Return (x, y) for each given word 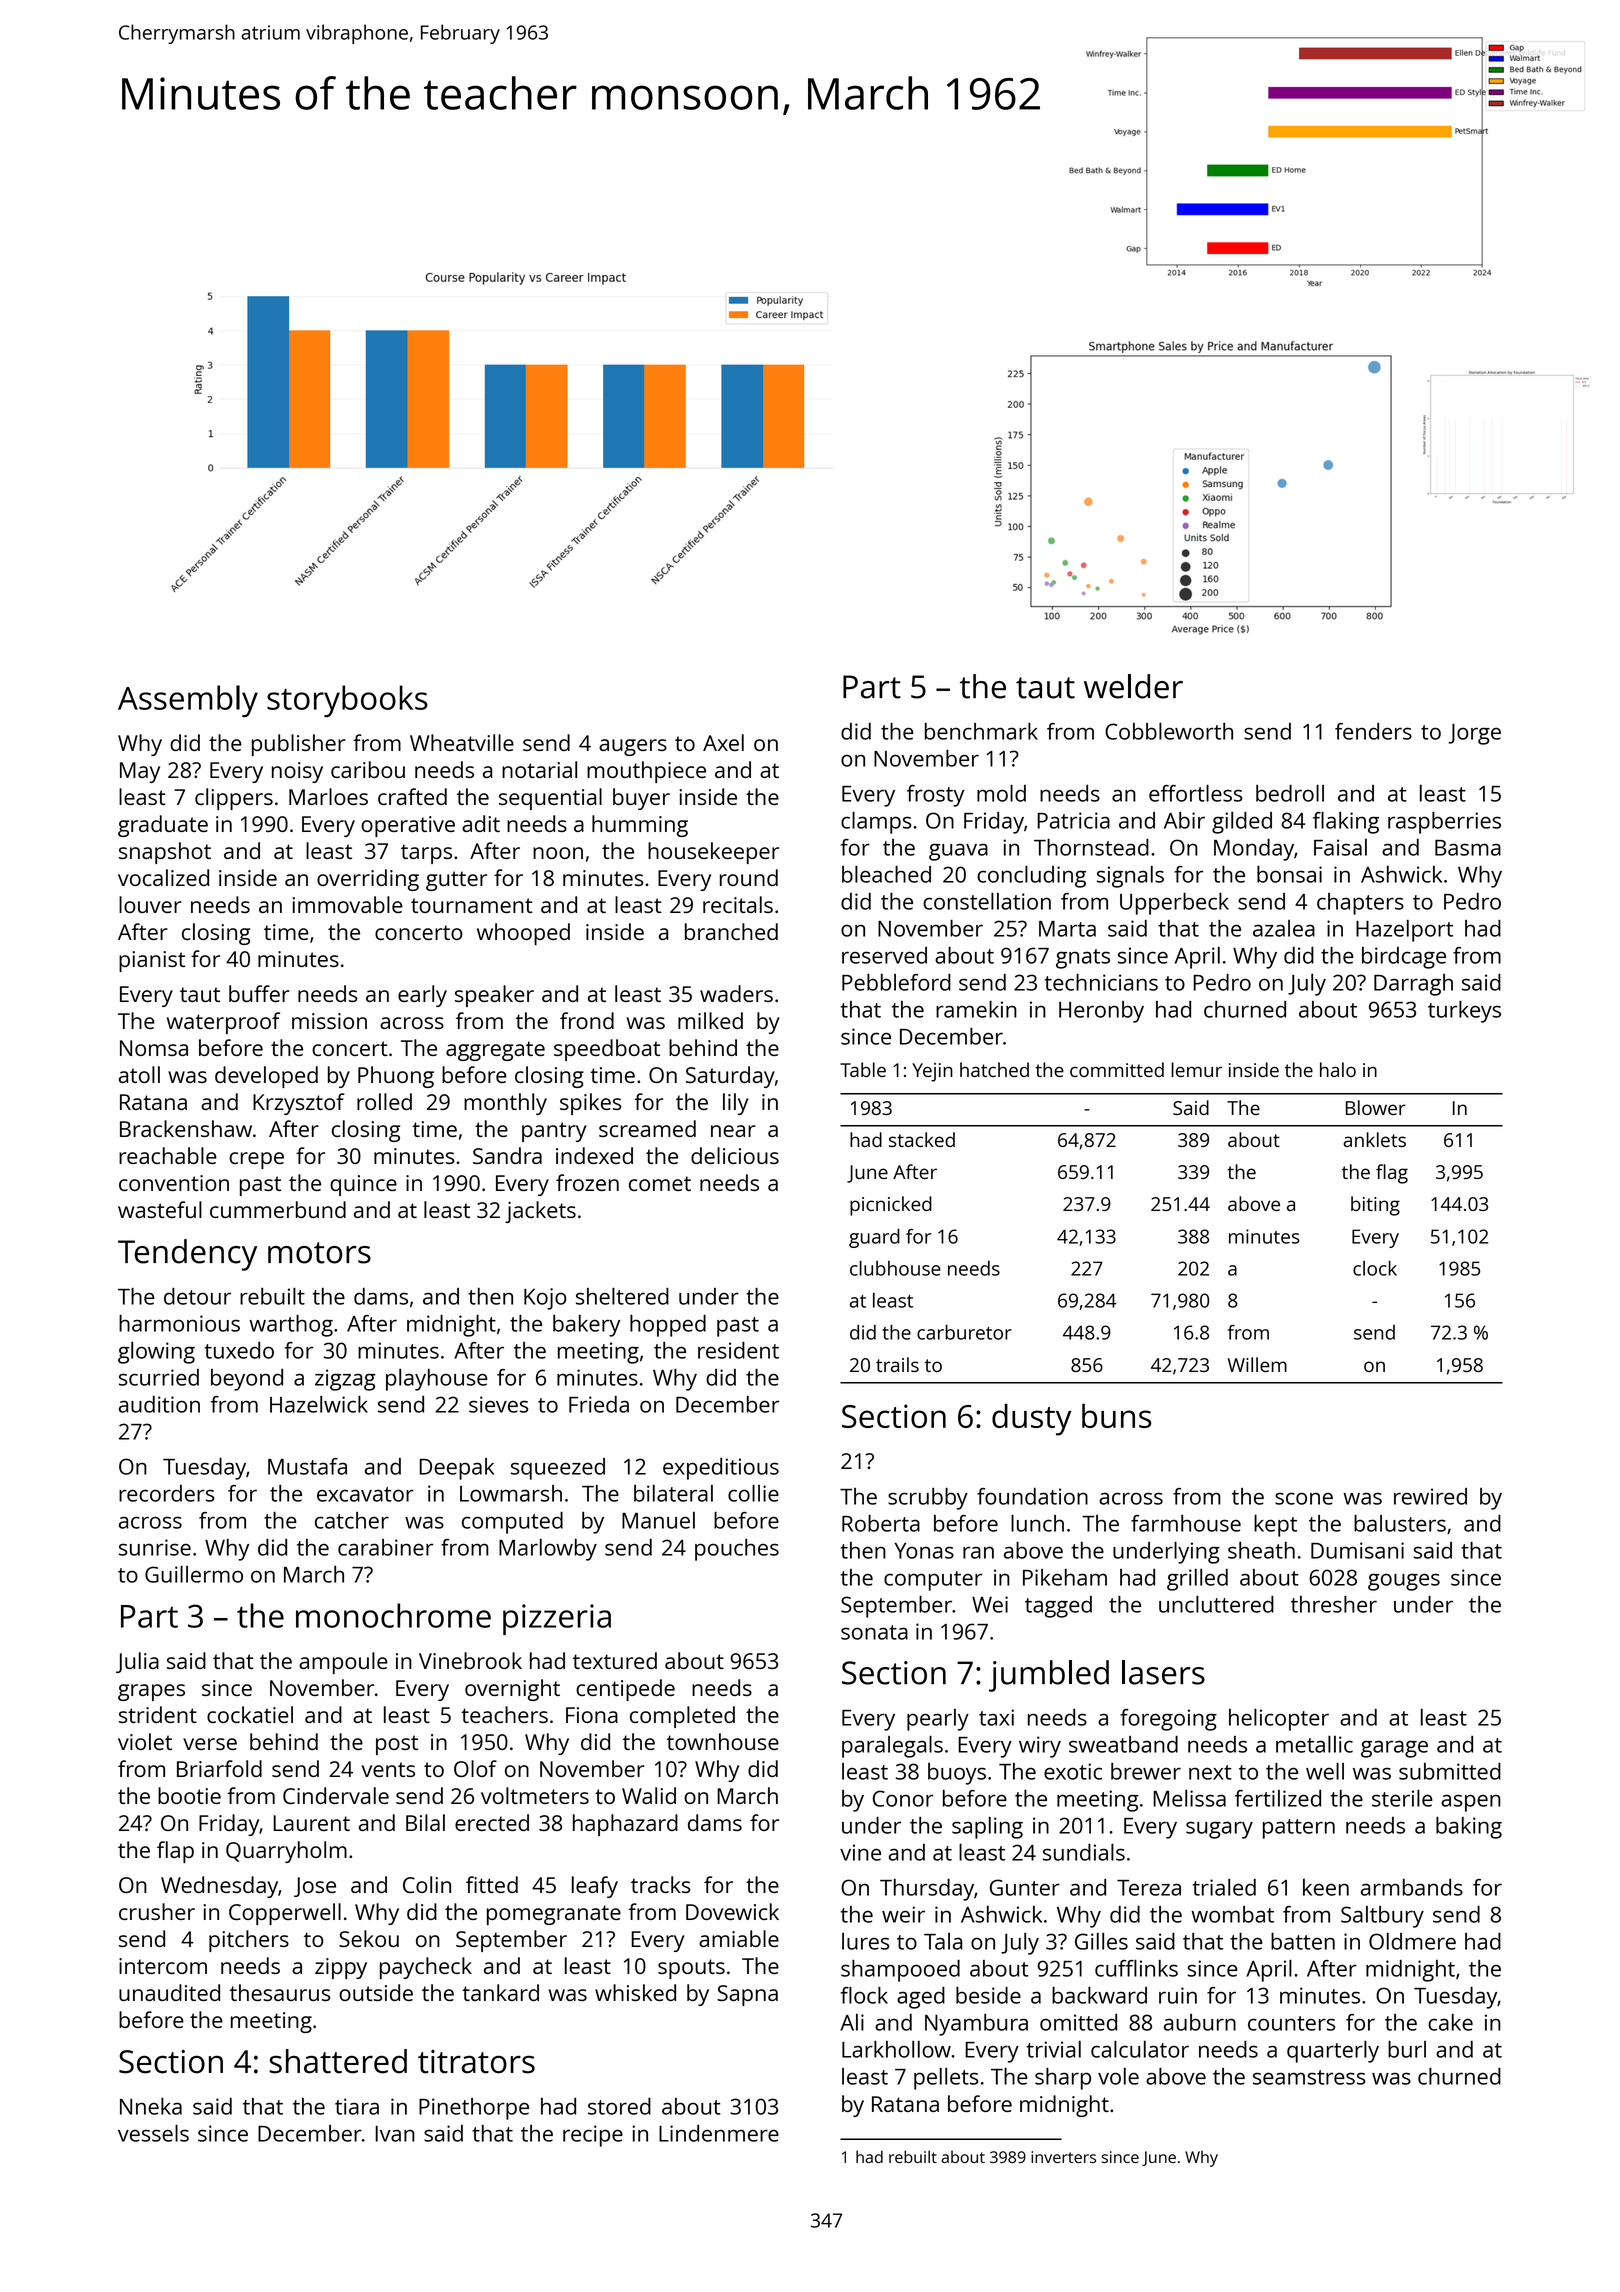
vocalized (163, 877)
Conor (903, 1798)
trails (897, 1364)
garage (1394, 1749)
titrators (476, 2062)
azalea (1284, 928)
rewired (1430, 1496)
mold (1001, 793)
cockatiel (250, 1714)
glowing (156, 1353)
